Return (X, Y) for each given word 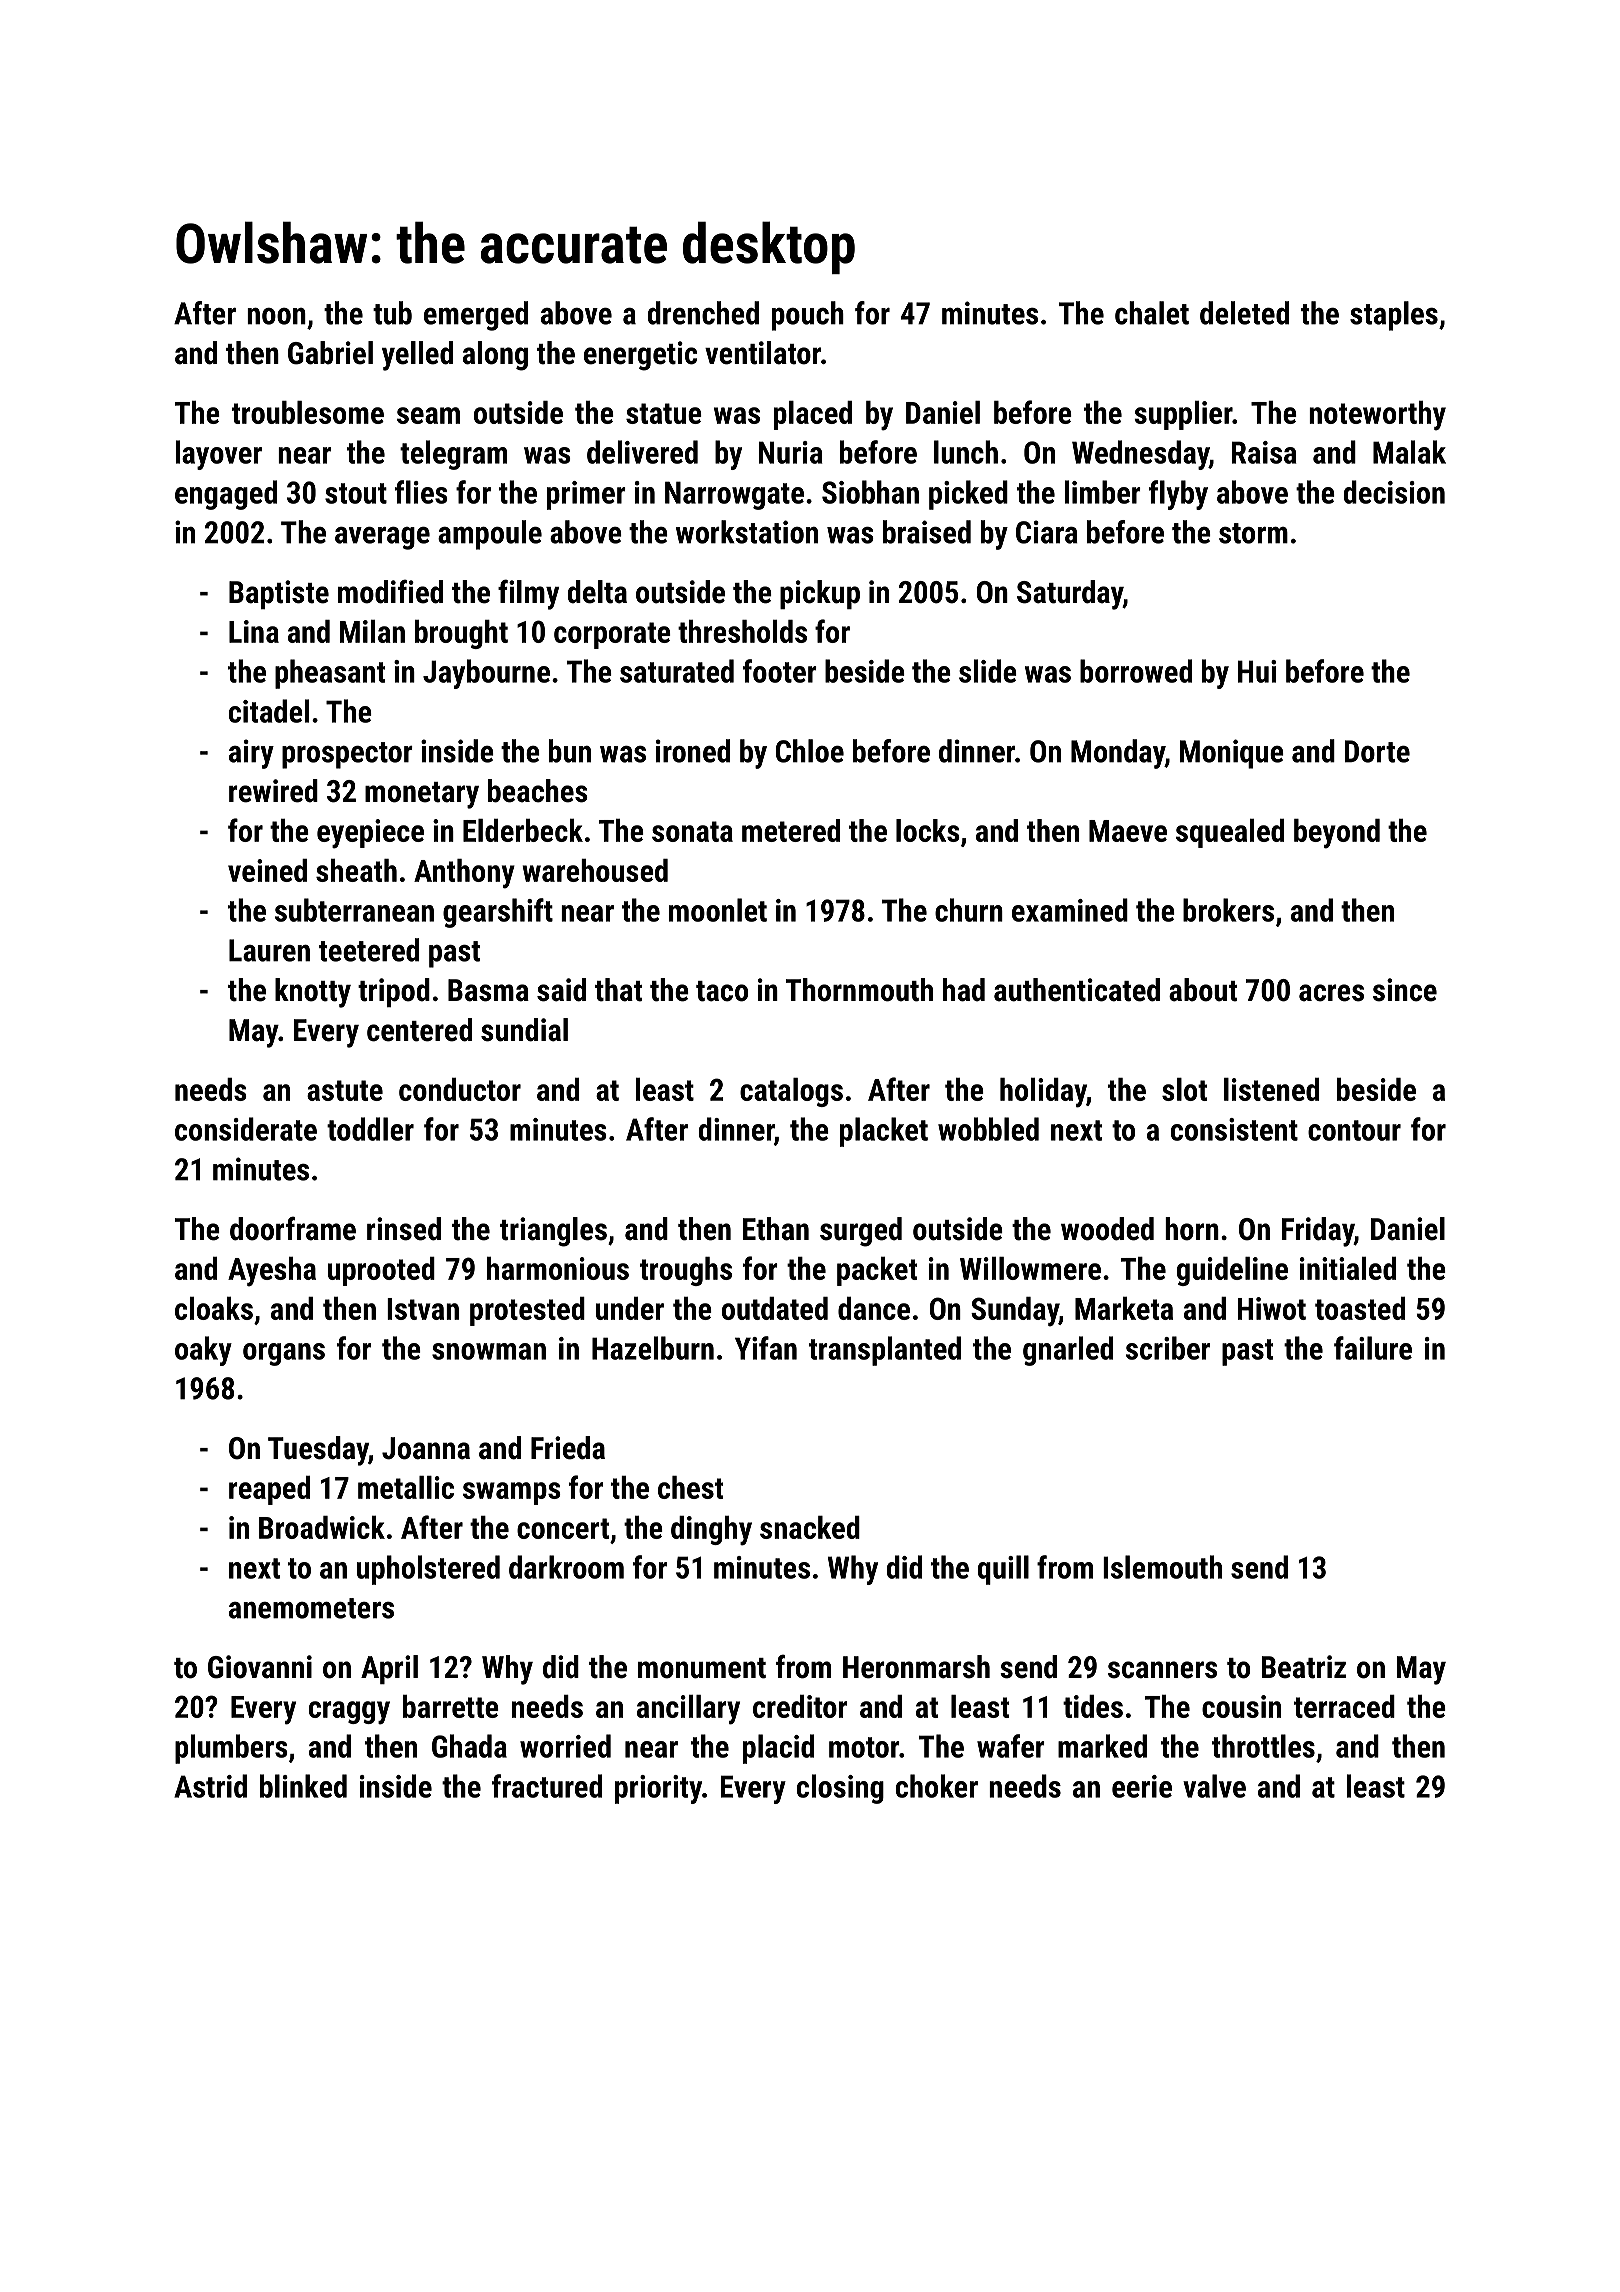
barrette (451, 1706)
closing (840, 1789)
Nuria (790, 452)
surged (861, 1232)
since (1405, 990)
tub (392, 313)
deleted (1244, 313)
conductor (460, 1089)
